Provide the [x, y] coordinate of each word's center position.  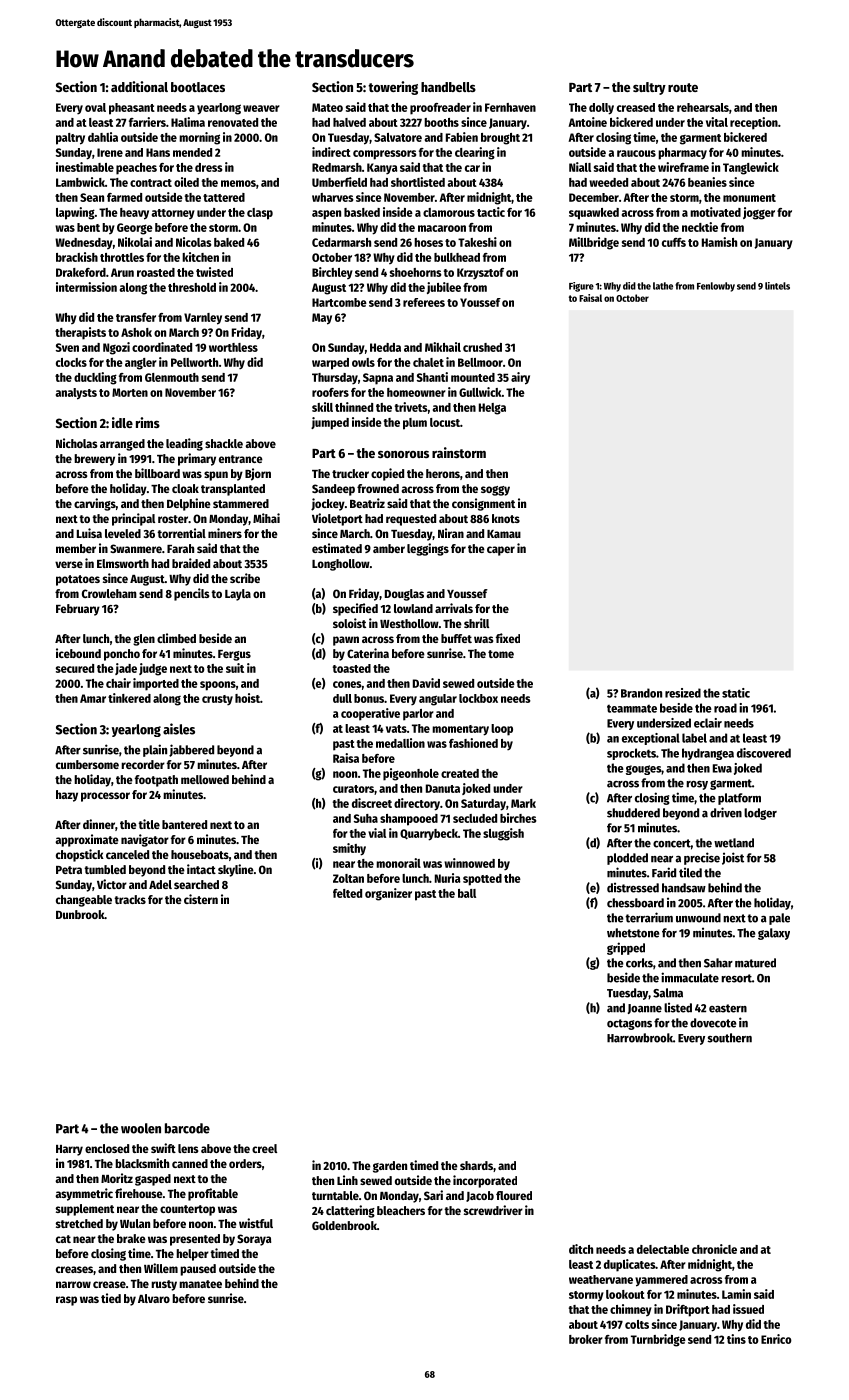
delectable [663, 1249]
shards [476, 1165]
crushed [482, 347]
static [736, 693]
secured [75, 668]
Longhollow [341, 565]
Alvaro [154, 1298]
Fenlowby [716, 287]
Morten [130, 392]
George [135, 229]
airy [520, 378]
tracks [130, 899]
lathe [663, 286]
